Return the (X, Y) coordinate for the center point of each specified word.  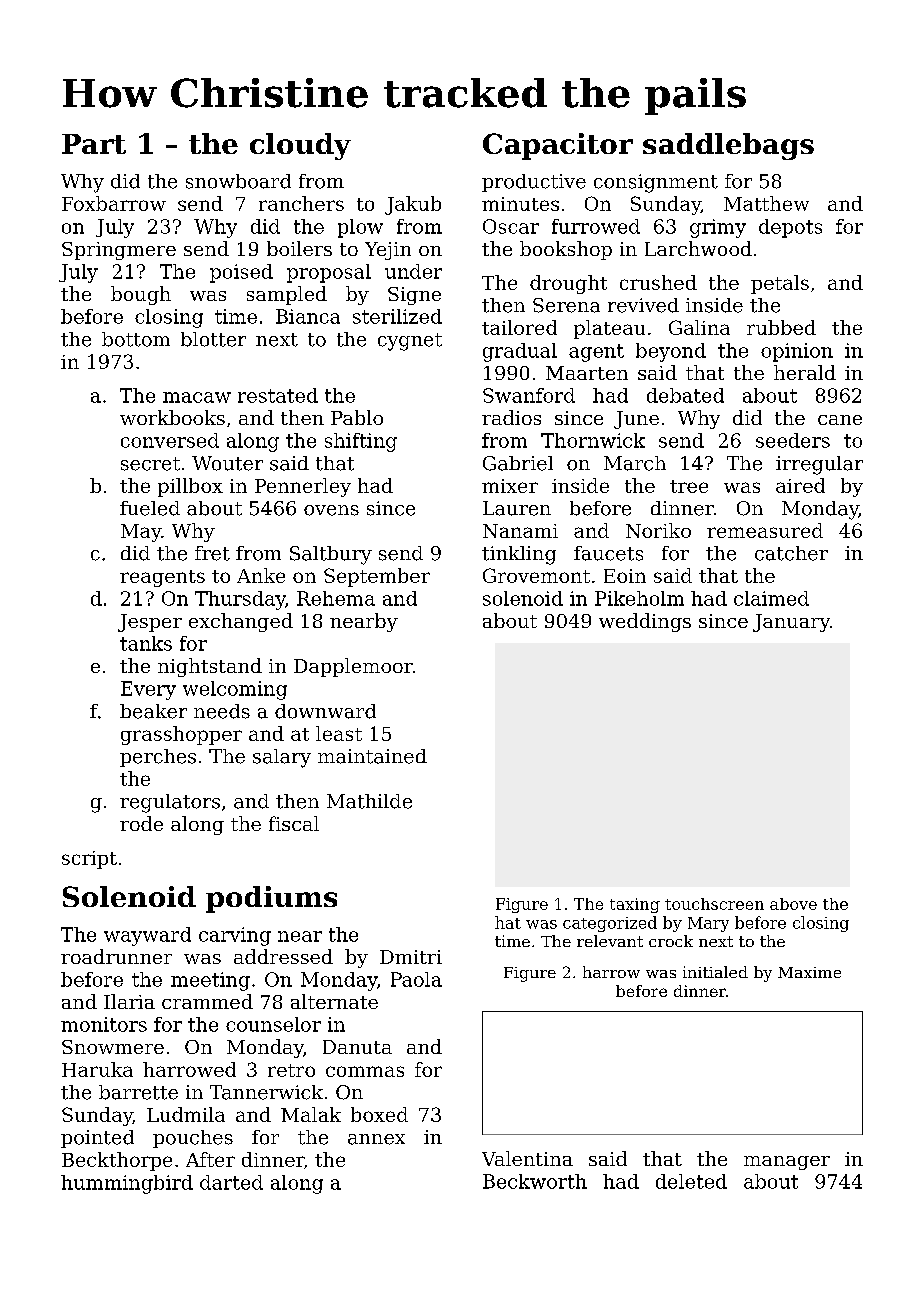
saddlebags (728, 146)
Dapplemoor (353, 667)
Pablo (357, 417)
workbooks (172, 417)
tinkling (519, 555)
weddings (645, 622)
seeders (793, 440)
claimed (771, 598)
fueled (150, 508)
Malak (311, 1114)
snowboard (238, 181)
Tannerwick (266, 1092)
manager (787, 1163)
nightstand (210, 667)
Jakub (413, 205)
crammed (207, 1001)
